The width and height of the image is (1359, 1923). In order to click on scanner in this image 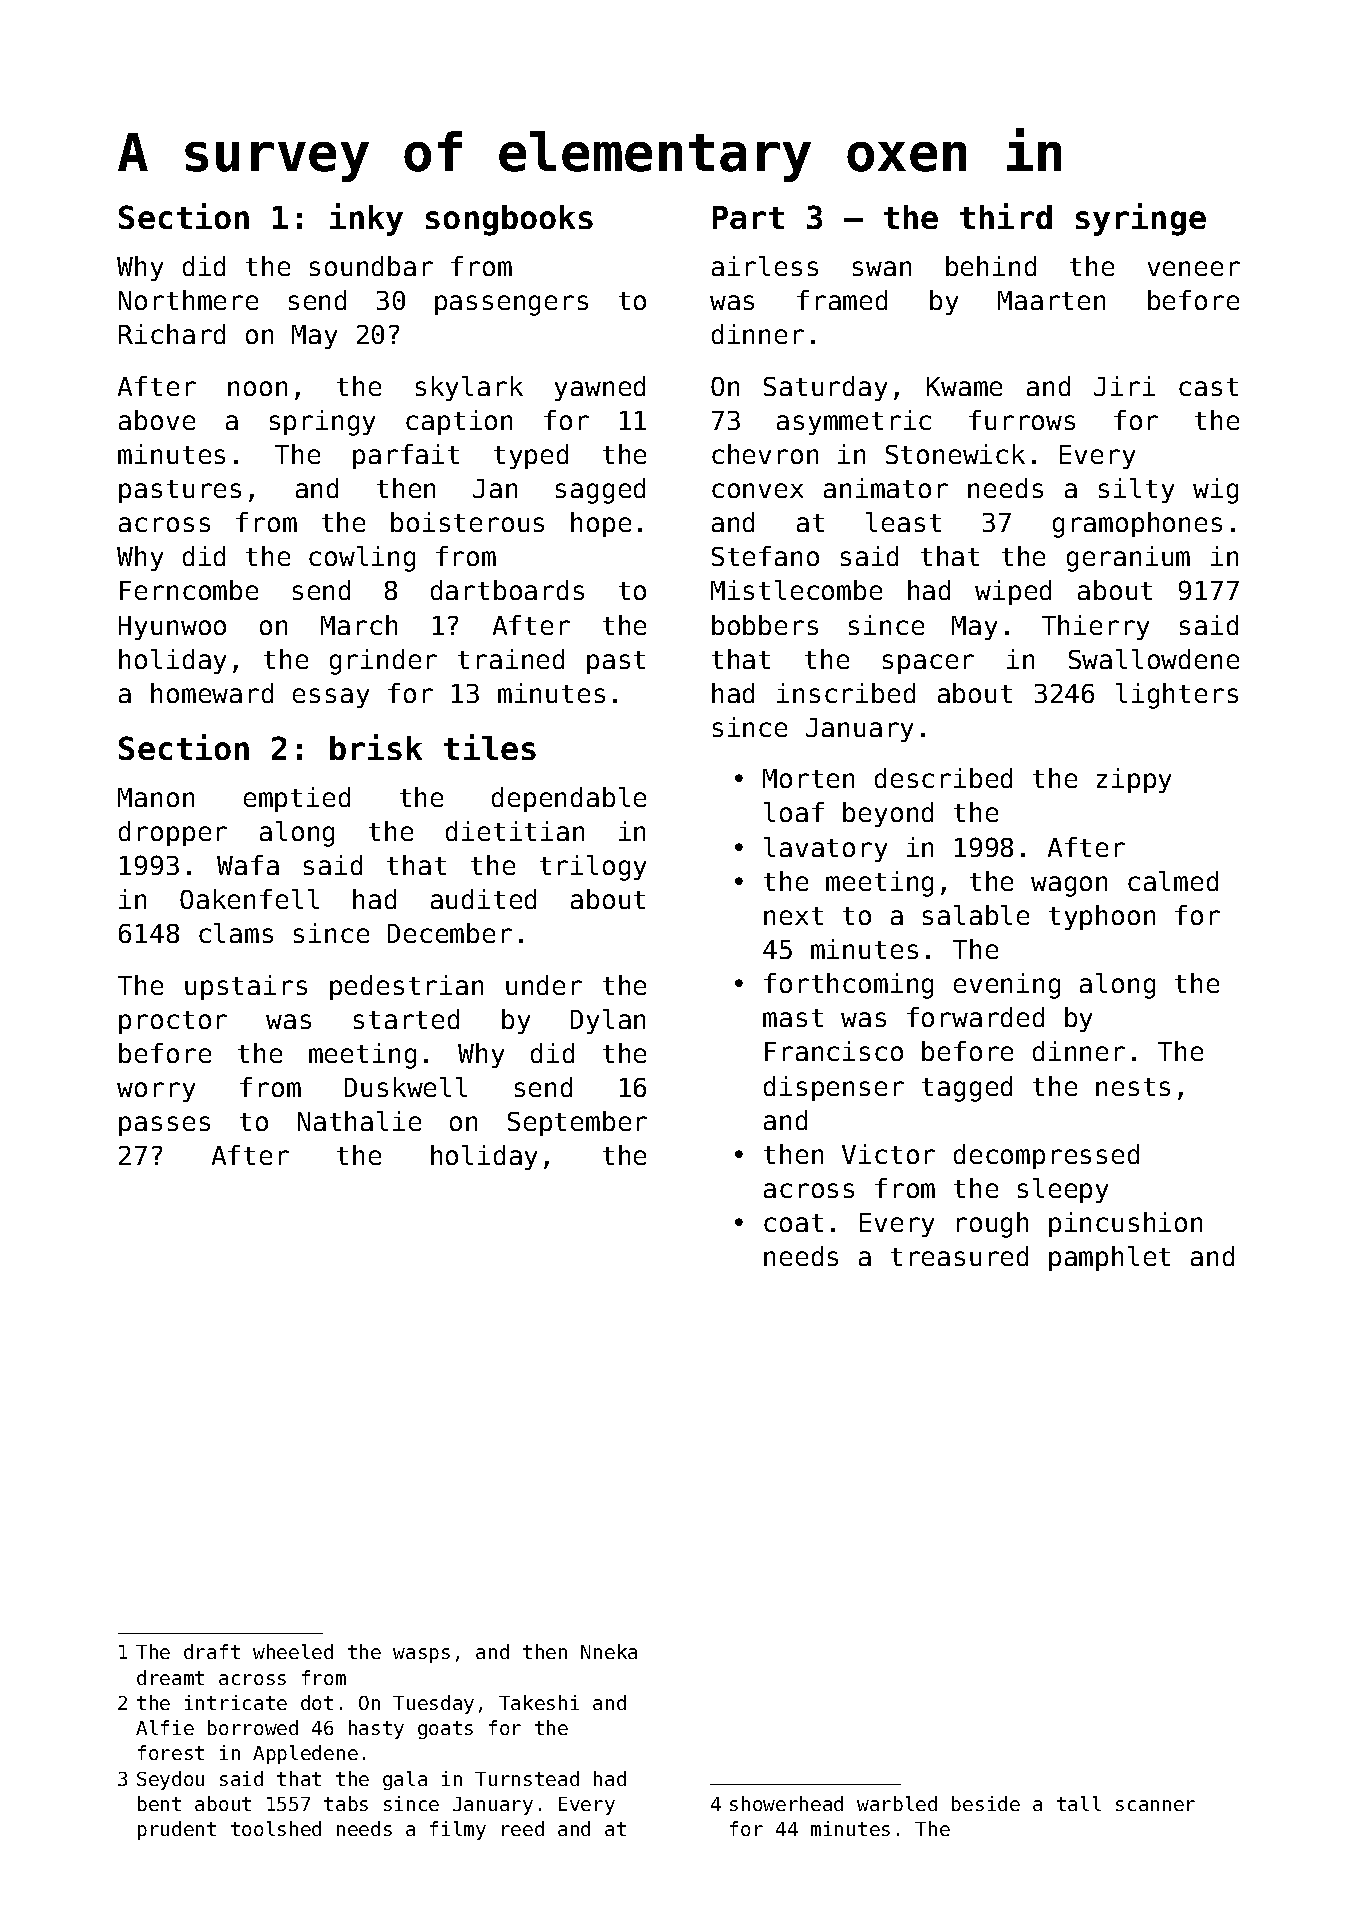, I will do `click(1155, 1805)`.
